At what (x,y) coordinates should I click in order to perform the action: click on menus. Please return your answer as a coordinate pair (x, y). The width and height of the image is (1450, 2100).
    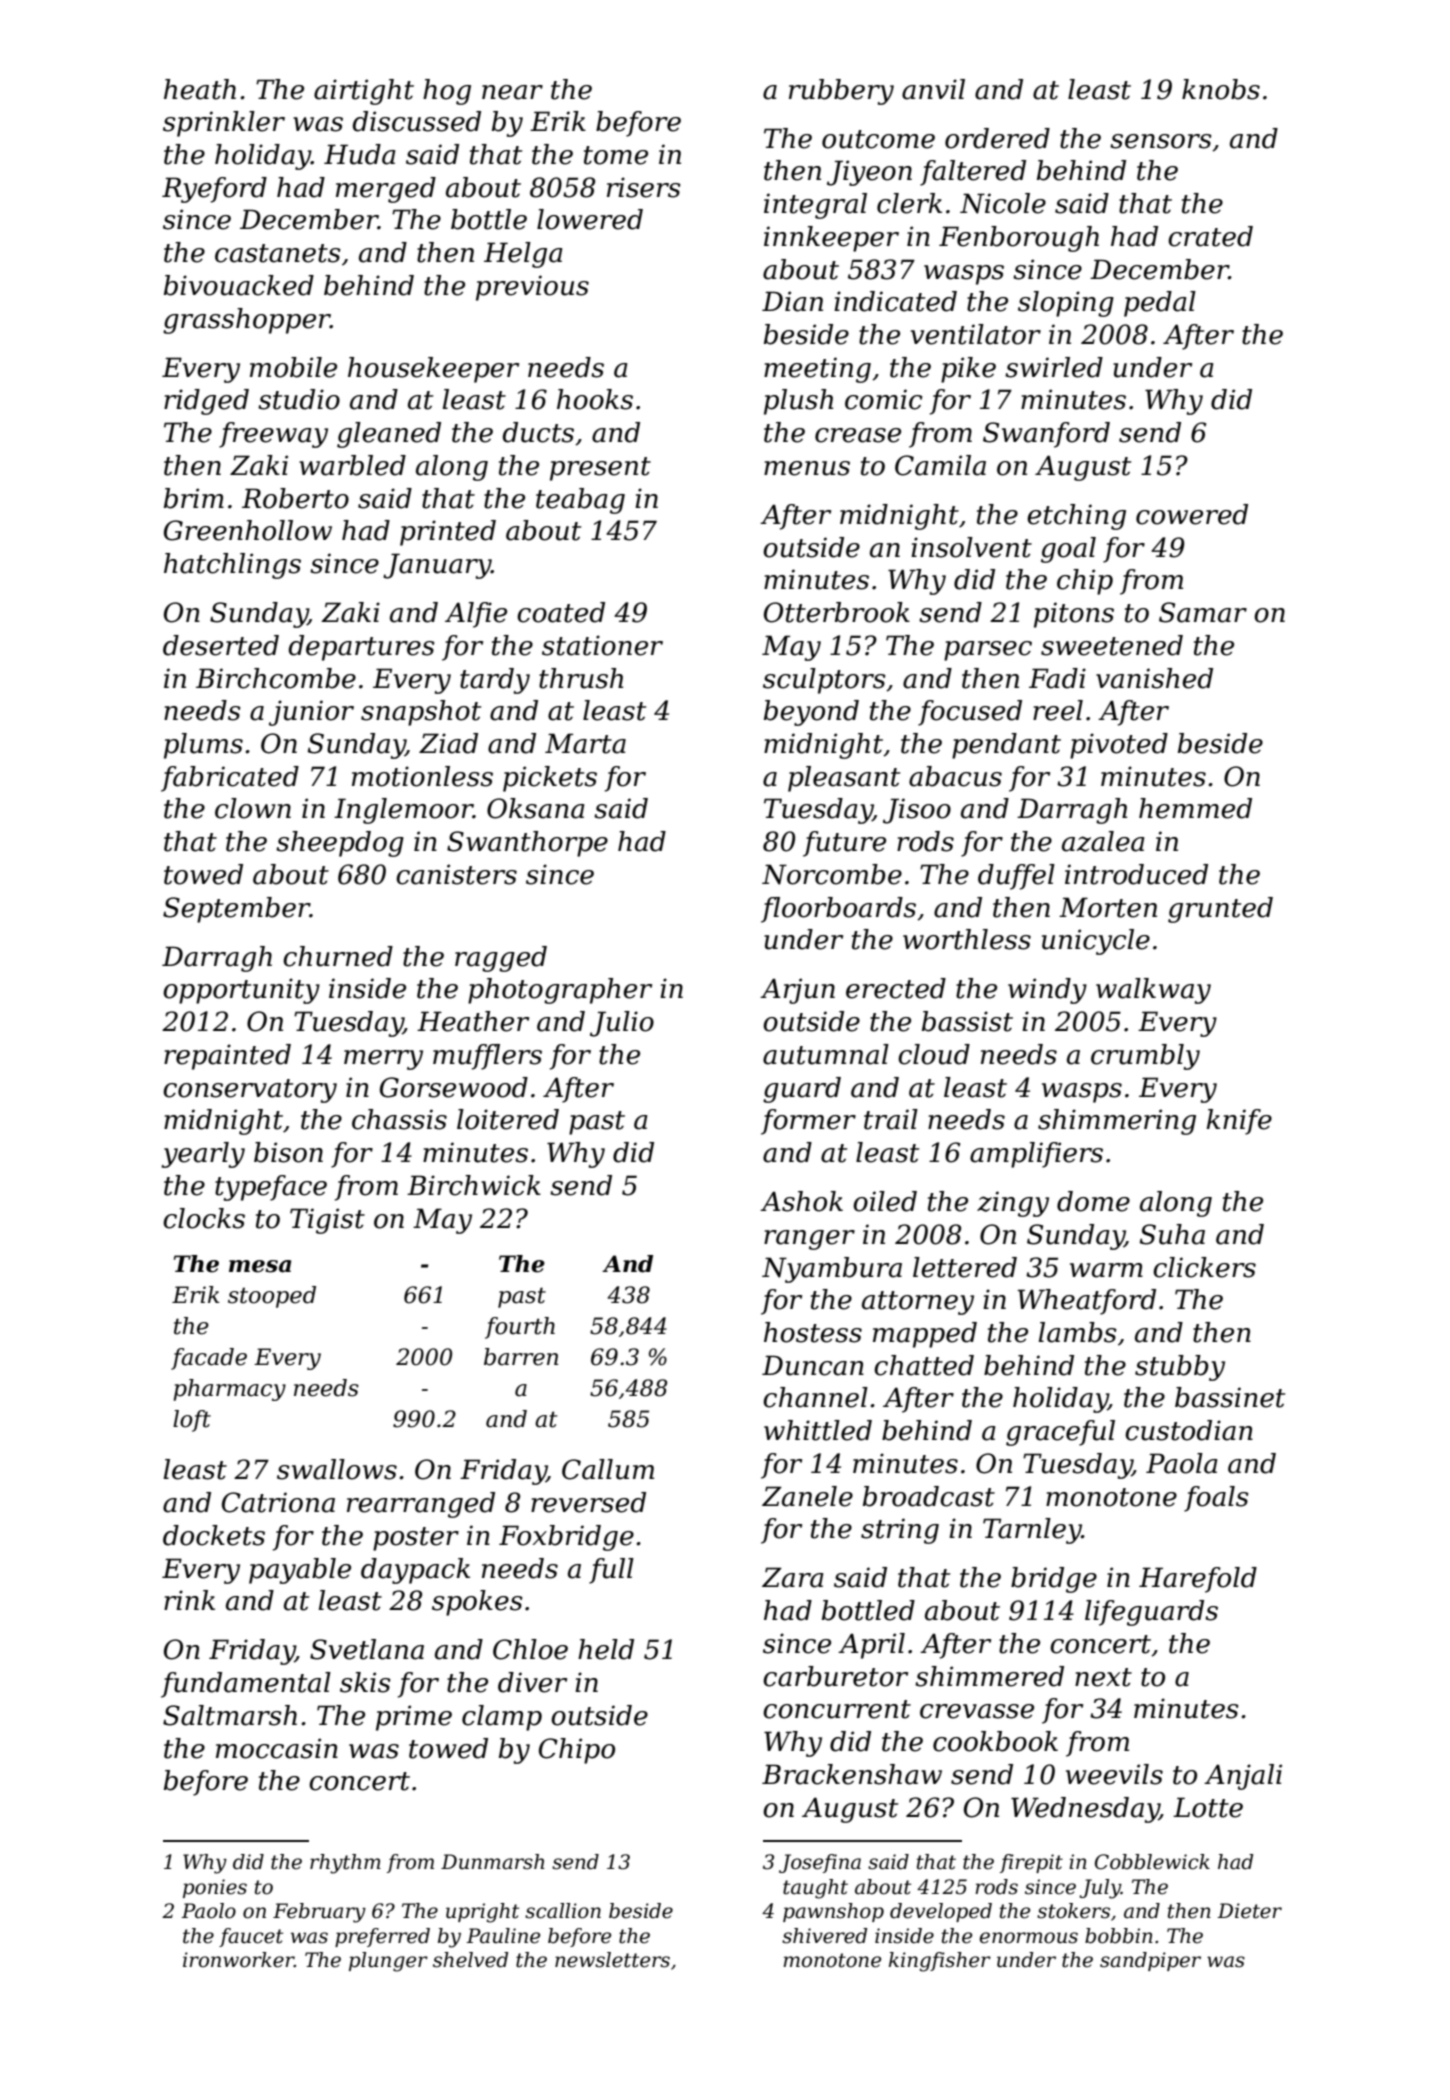
    Looking at the image, I should click on (807, 468).
